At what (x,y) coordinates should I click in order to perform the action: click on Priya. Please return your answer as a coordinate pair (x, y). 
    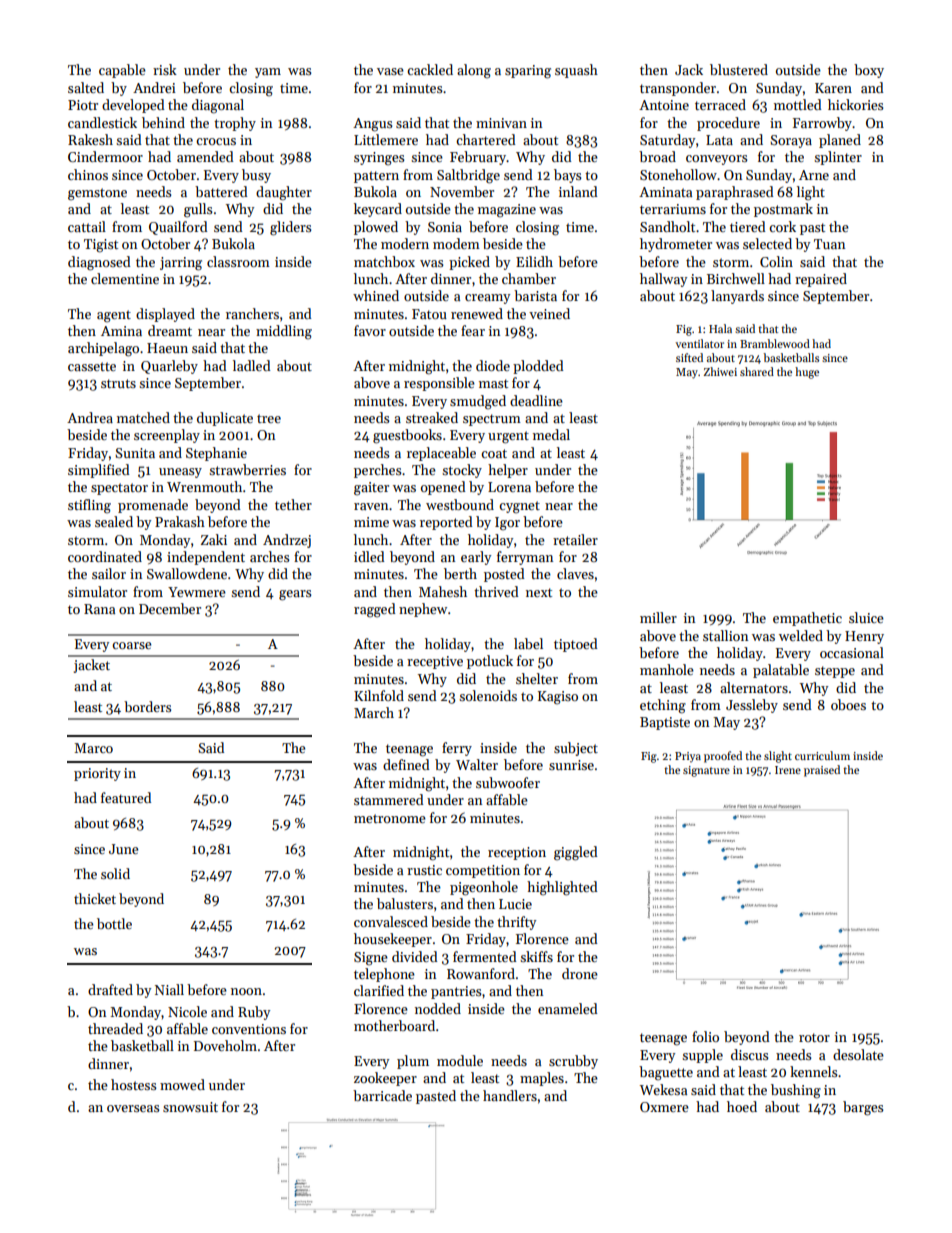
    Looking at the image, I should click on (688, 757).
